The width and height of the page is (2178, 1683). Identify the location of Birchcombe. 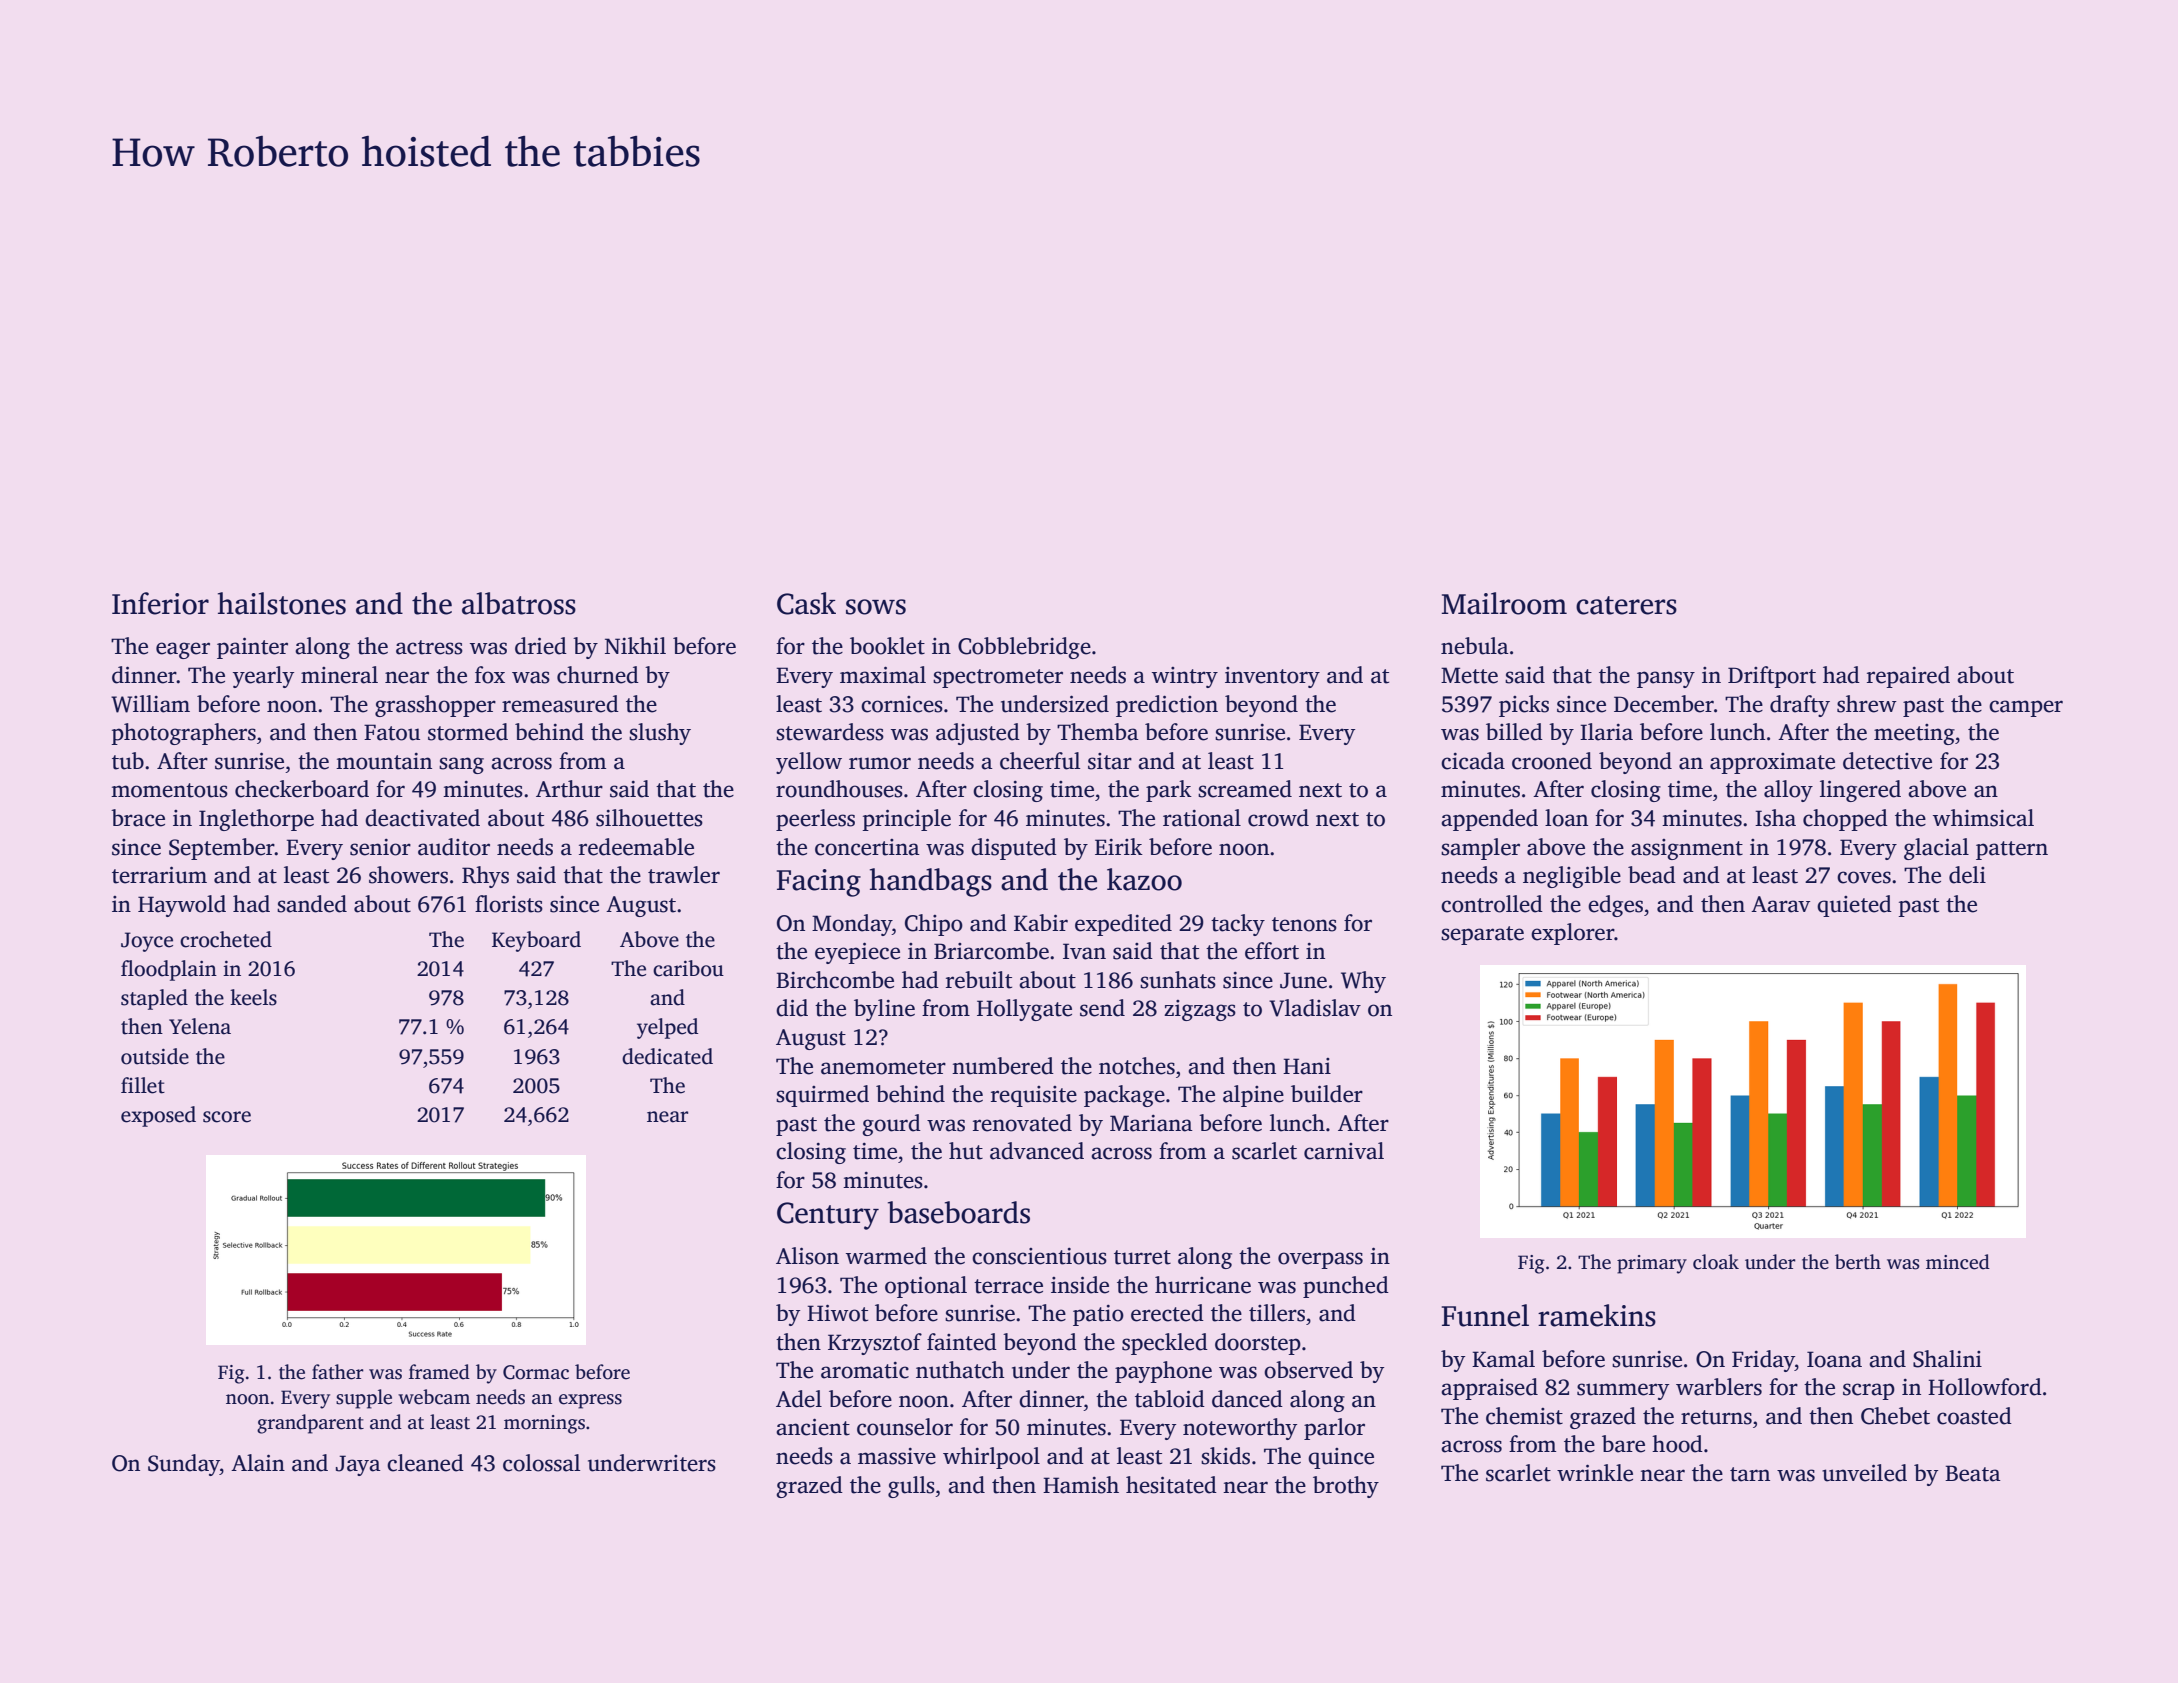
(835, 980).
